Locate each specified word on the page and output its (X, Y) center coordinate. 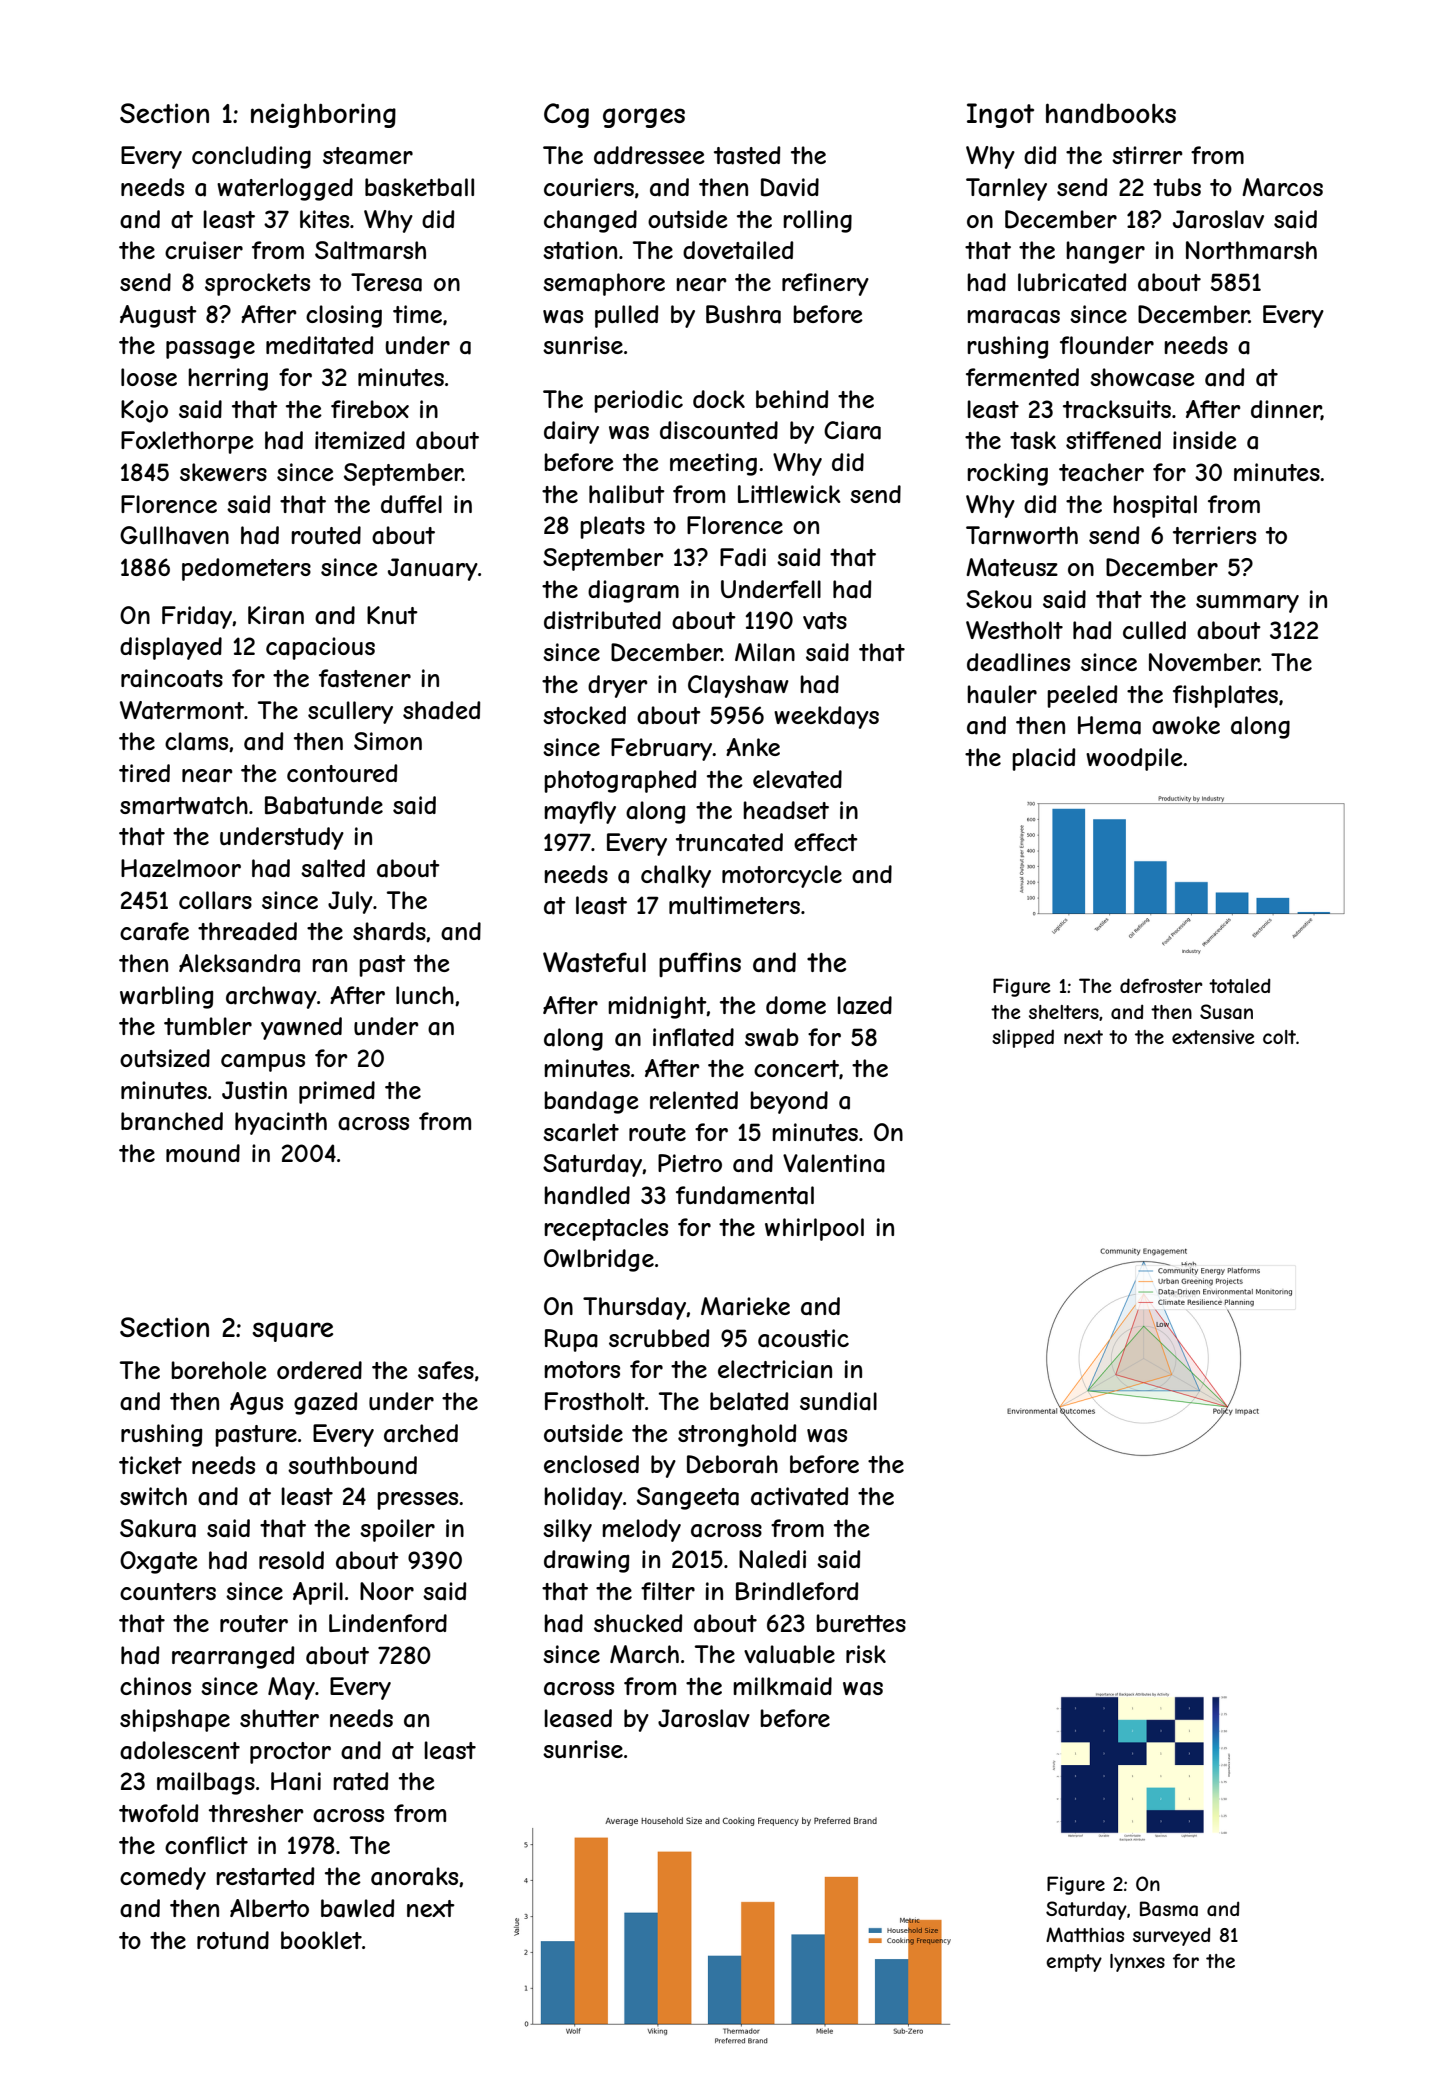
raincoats (172, 678)
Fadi (743, 557)
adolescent (180, 1750)
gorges (644, 118)
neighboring (323, 115)
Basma (1169, 1909)
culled (1154, 630)
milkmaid (782, 1686)
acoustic (803, 1338)
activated (799, 1496)
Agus (256, 1403)
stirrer (1147, 155)
